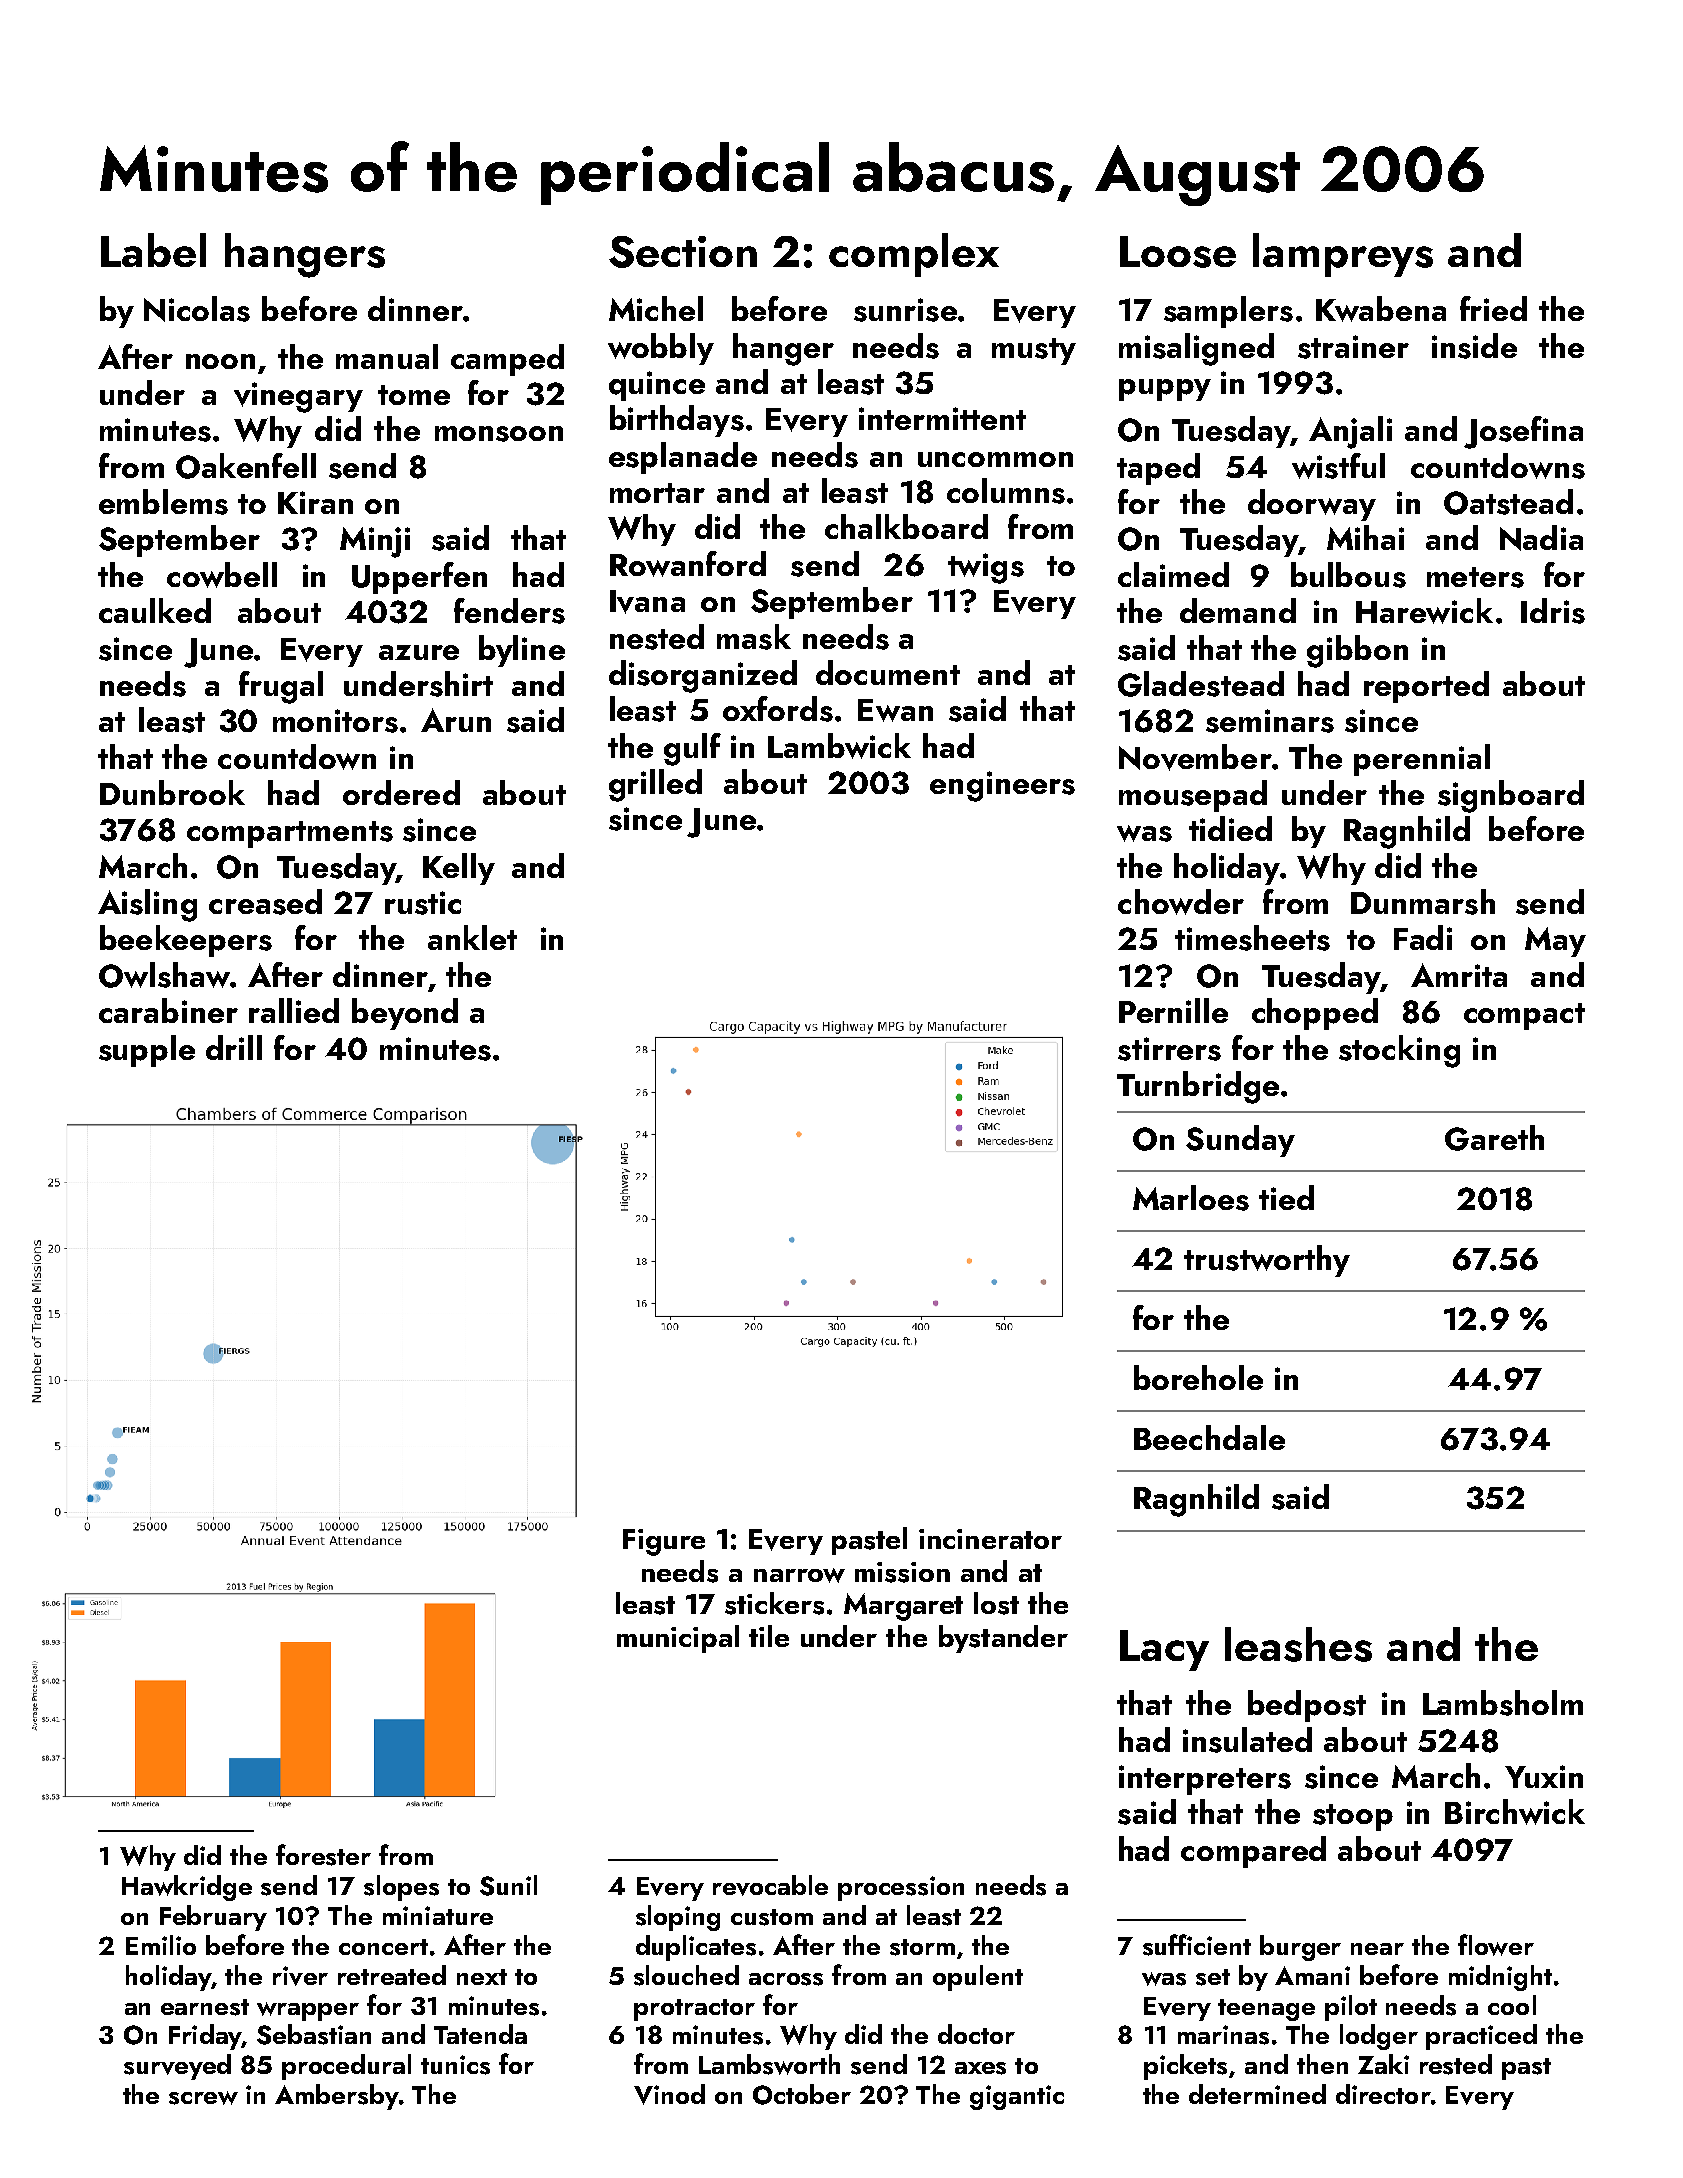 Image resolution: width=1683 pixels, height=2178 pixels. Describe the element at coordinates (683, 252) in the image. I see `Section` at that location.
